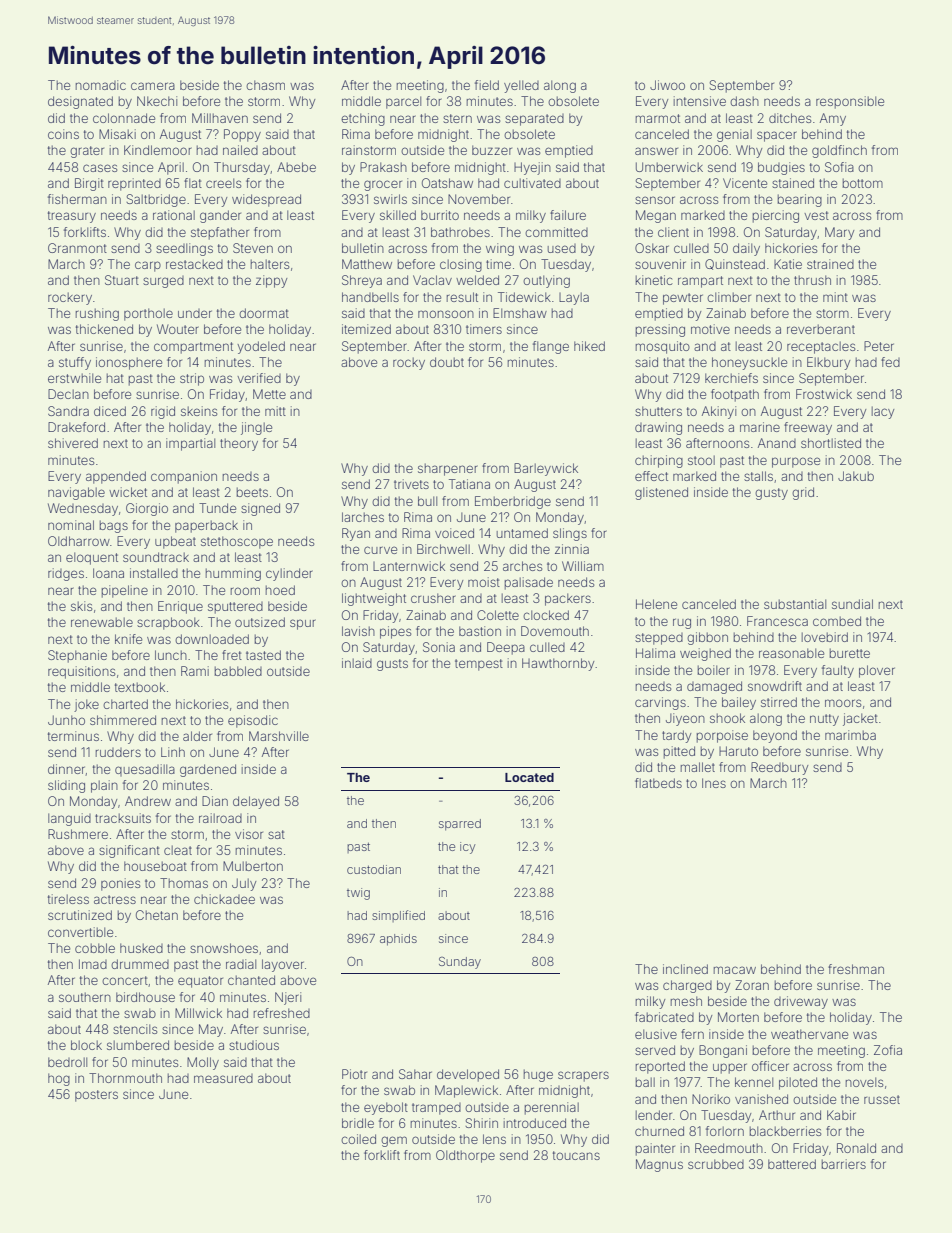 The image size is (952, 1233). What do you see at coordinates (223, 1078) in the document?
I see `measured` at bounding box center [223, 1078].
